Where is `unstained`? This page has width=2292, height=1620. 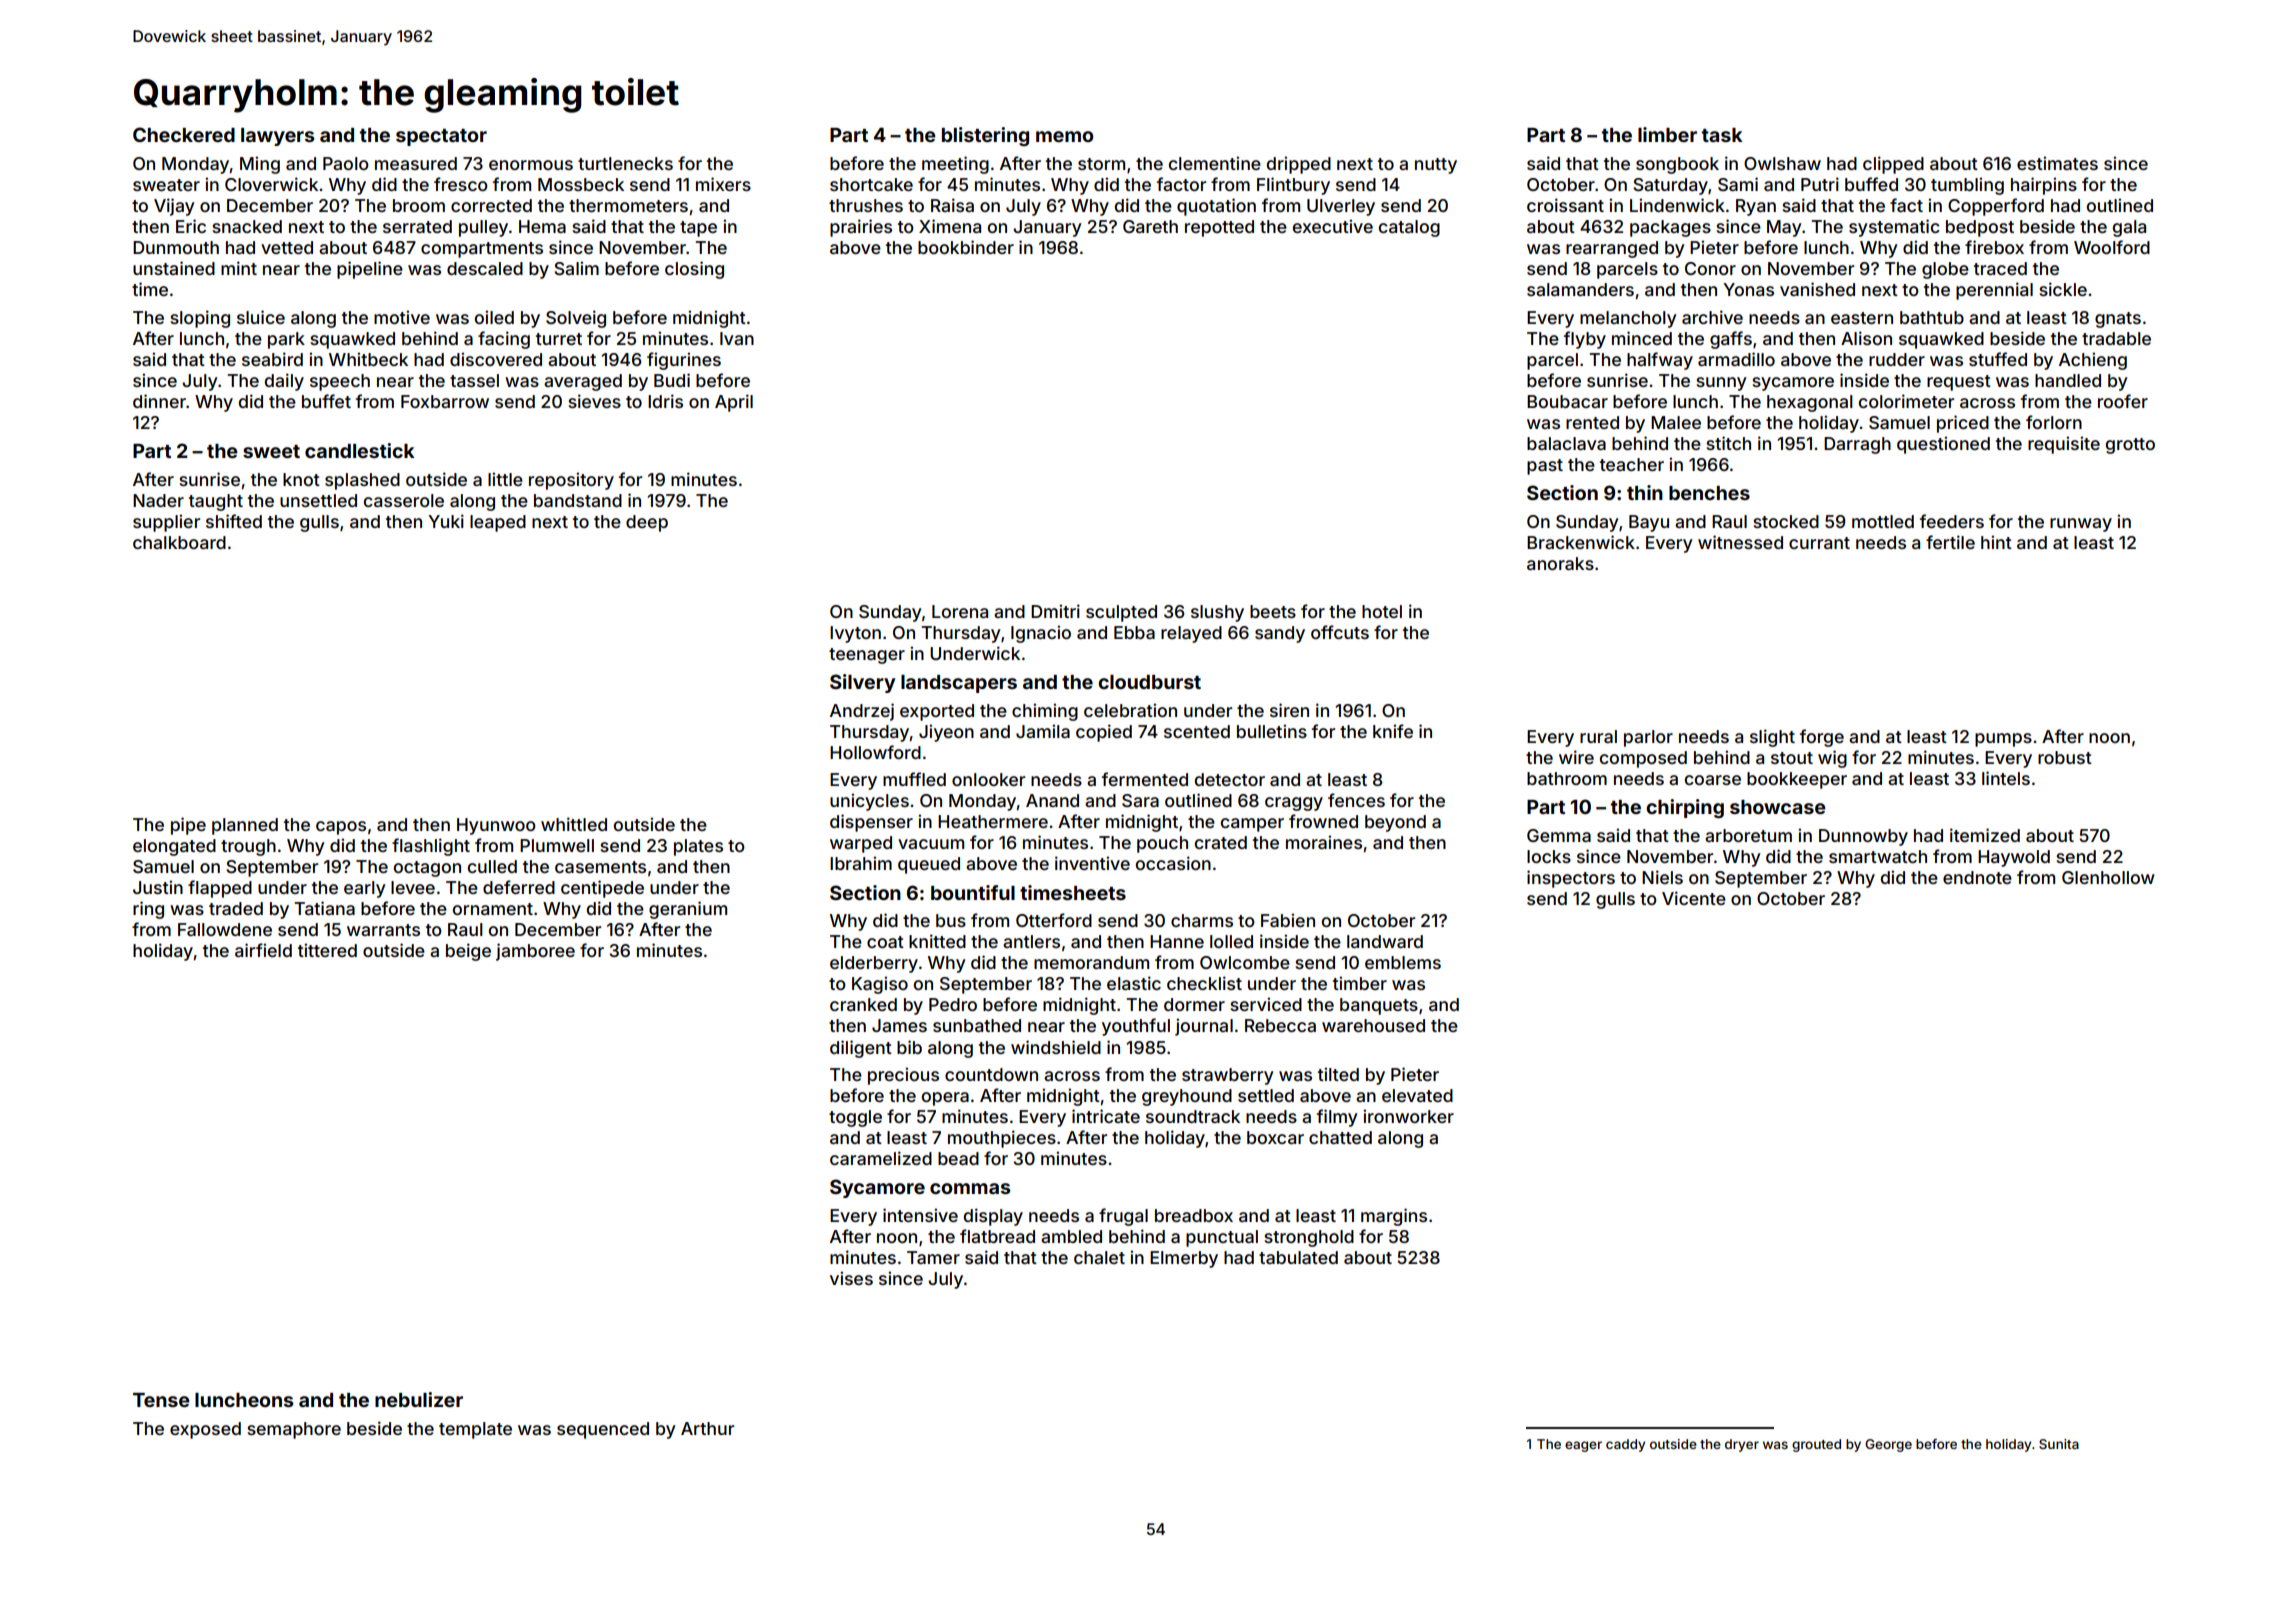 unstained is located at coordinates (174, 268).
